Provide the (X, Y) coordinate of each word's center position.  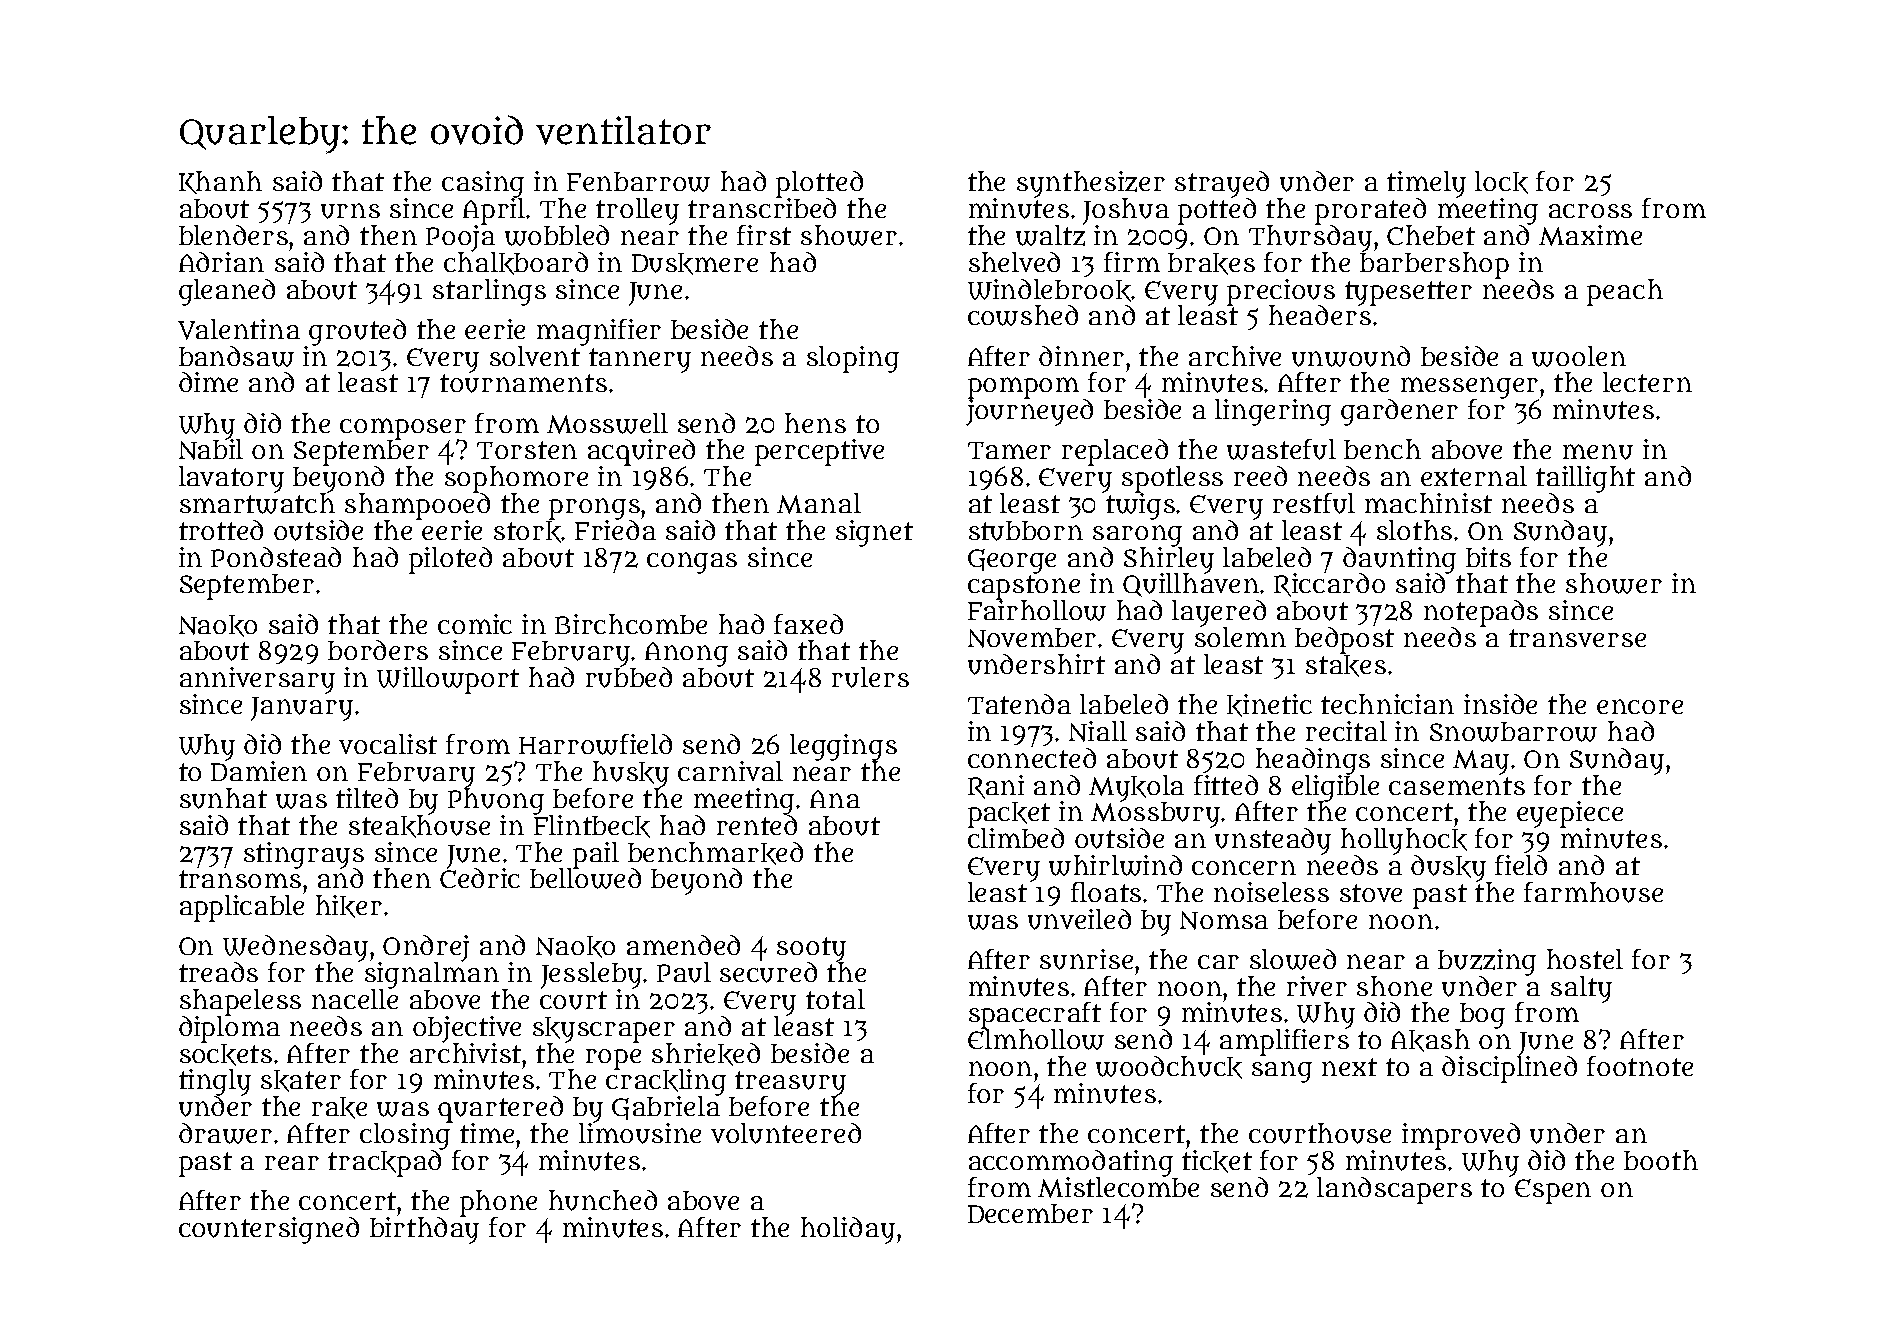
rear (292, 1163)
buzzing (1487, 962)
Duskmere (695, 264)
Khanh (220, 182)
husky (631, 774)
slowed (1293, 959)
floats (1106, 892)
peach (1625, 292)
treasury (790, 1083)
